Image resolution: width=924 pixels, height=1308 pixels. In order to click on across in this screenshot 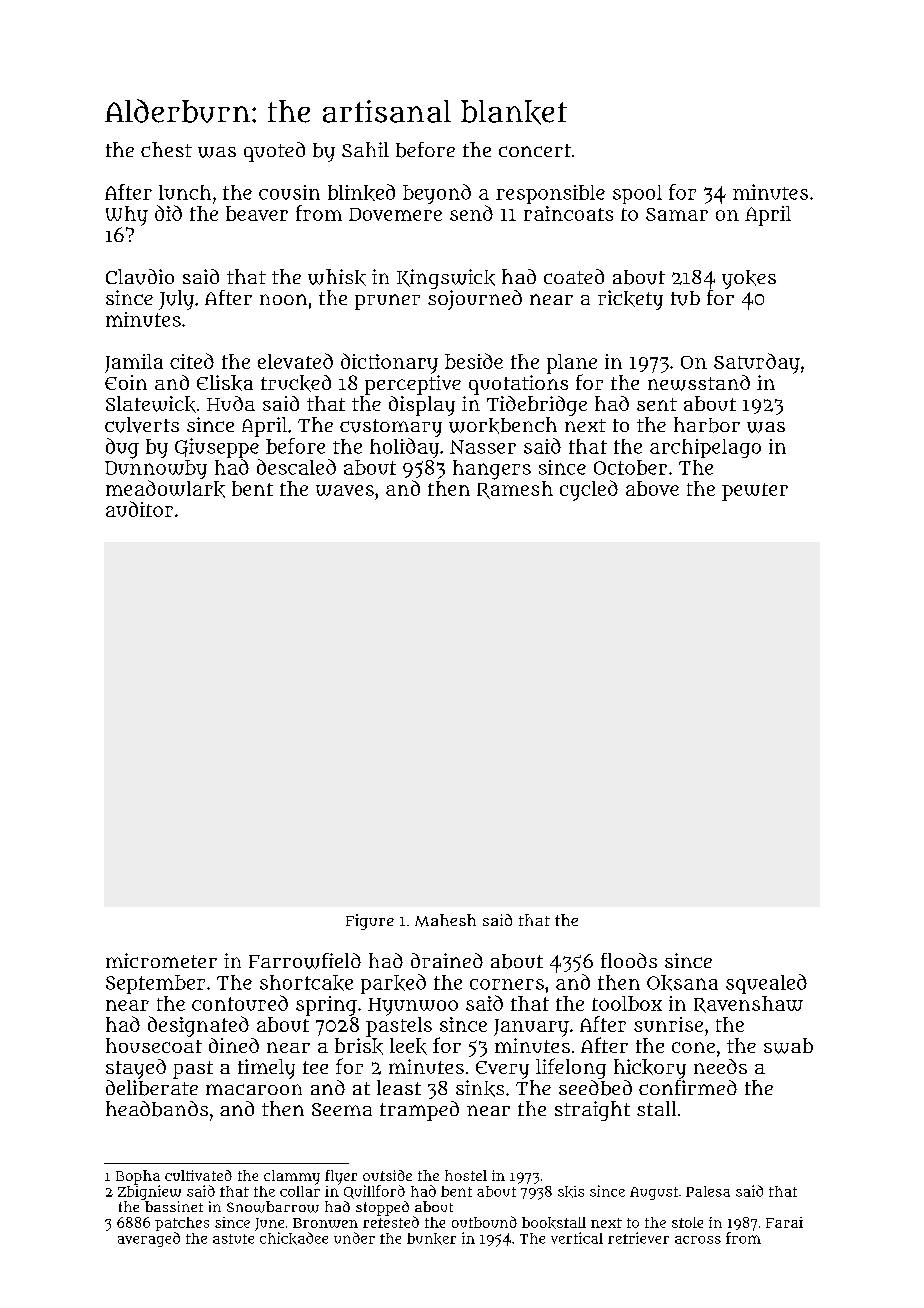, I will do `click(698, 1240)`.
